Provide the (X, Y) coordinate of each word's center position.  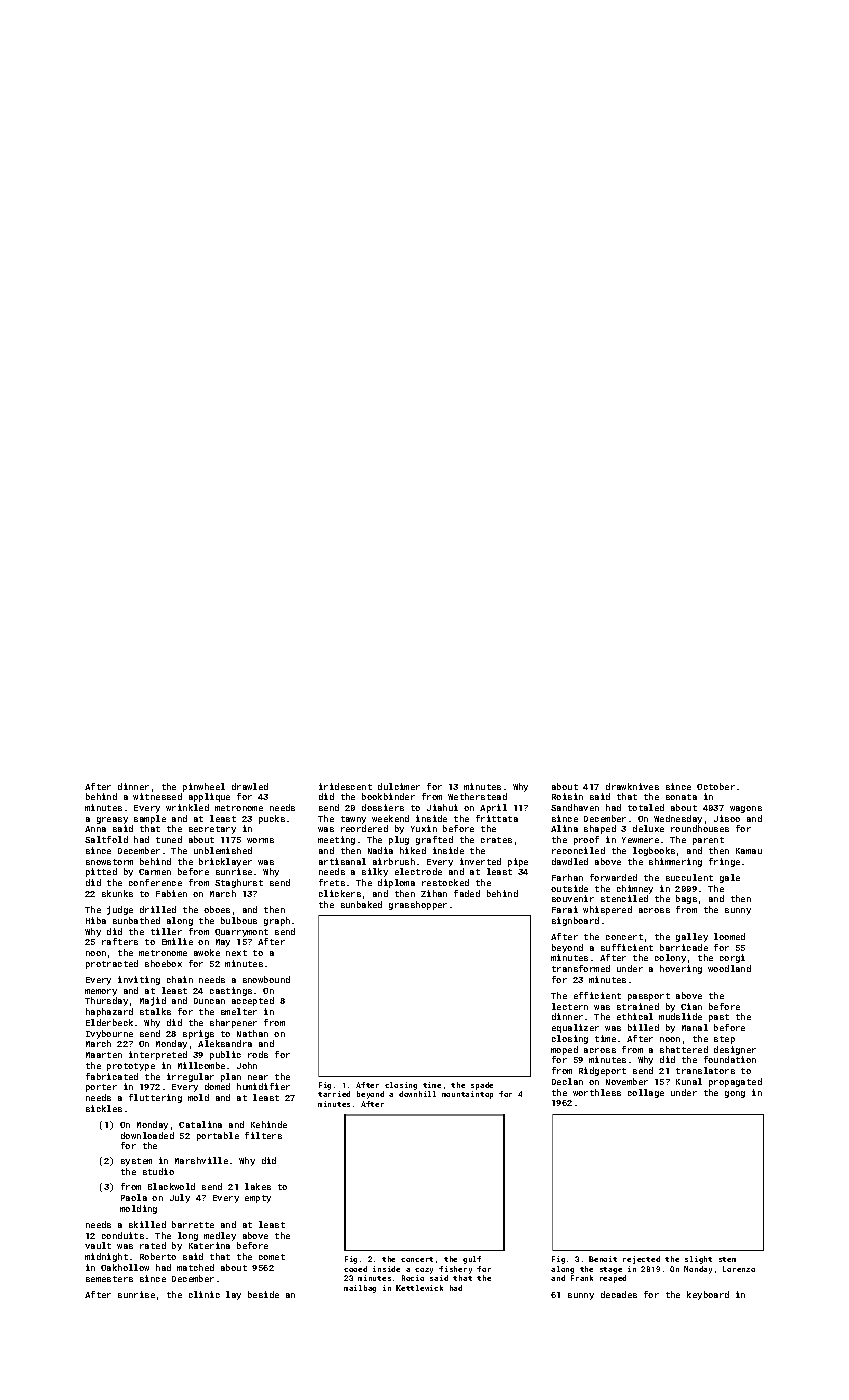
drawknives (632, 786)
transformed (581, 968)
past (719, 1018)
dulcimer (399, 786)
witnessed (157, 796)
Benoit (603, 1259)
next (236, 953)
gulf (472, 1260)
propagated (735, 1082)
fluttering (155, 1098)
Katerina (209, 1245)
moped (564, 1050)
